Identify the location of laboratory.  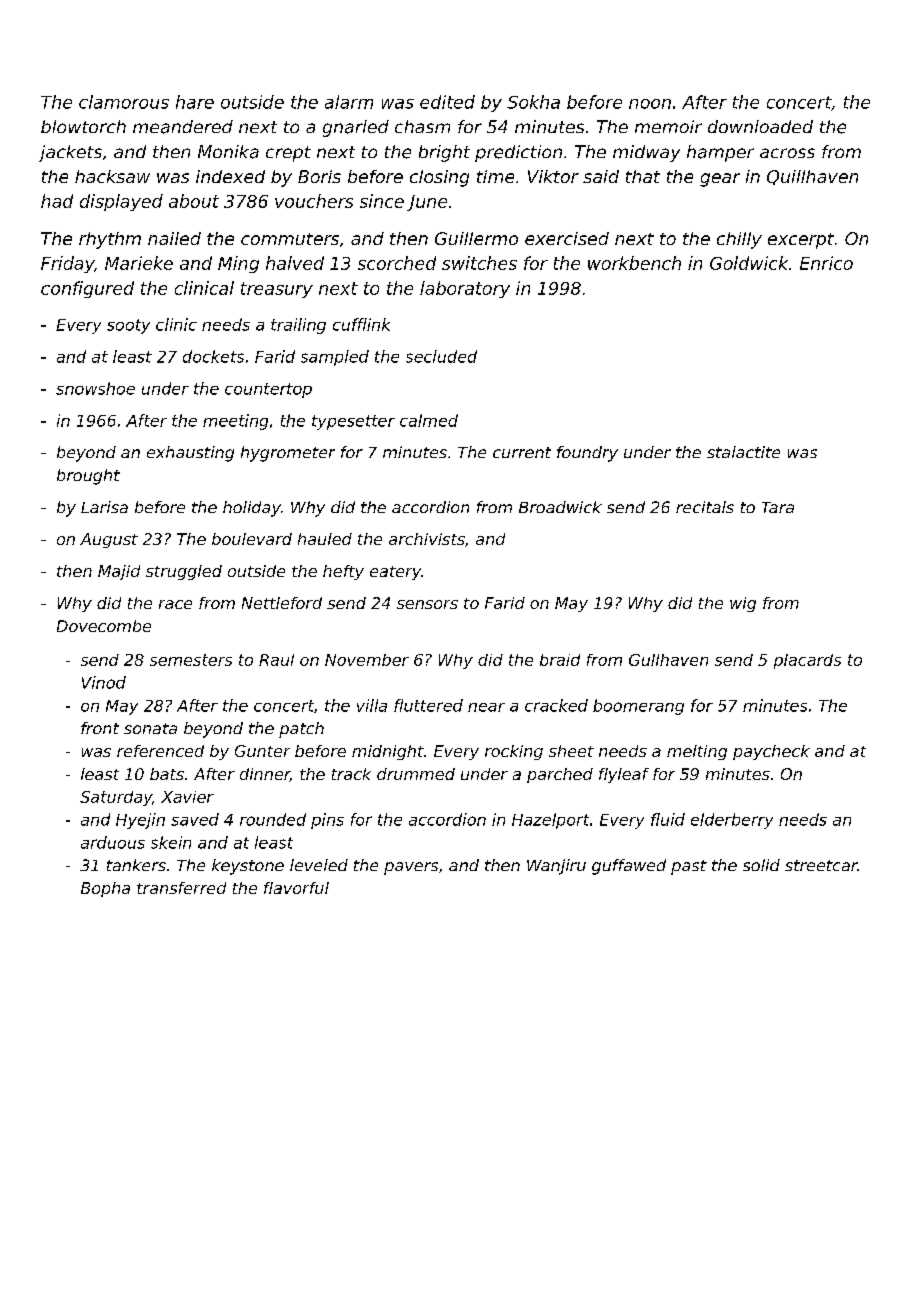
(465, 289).
